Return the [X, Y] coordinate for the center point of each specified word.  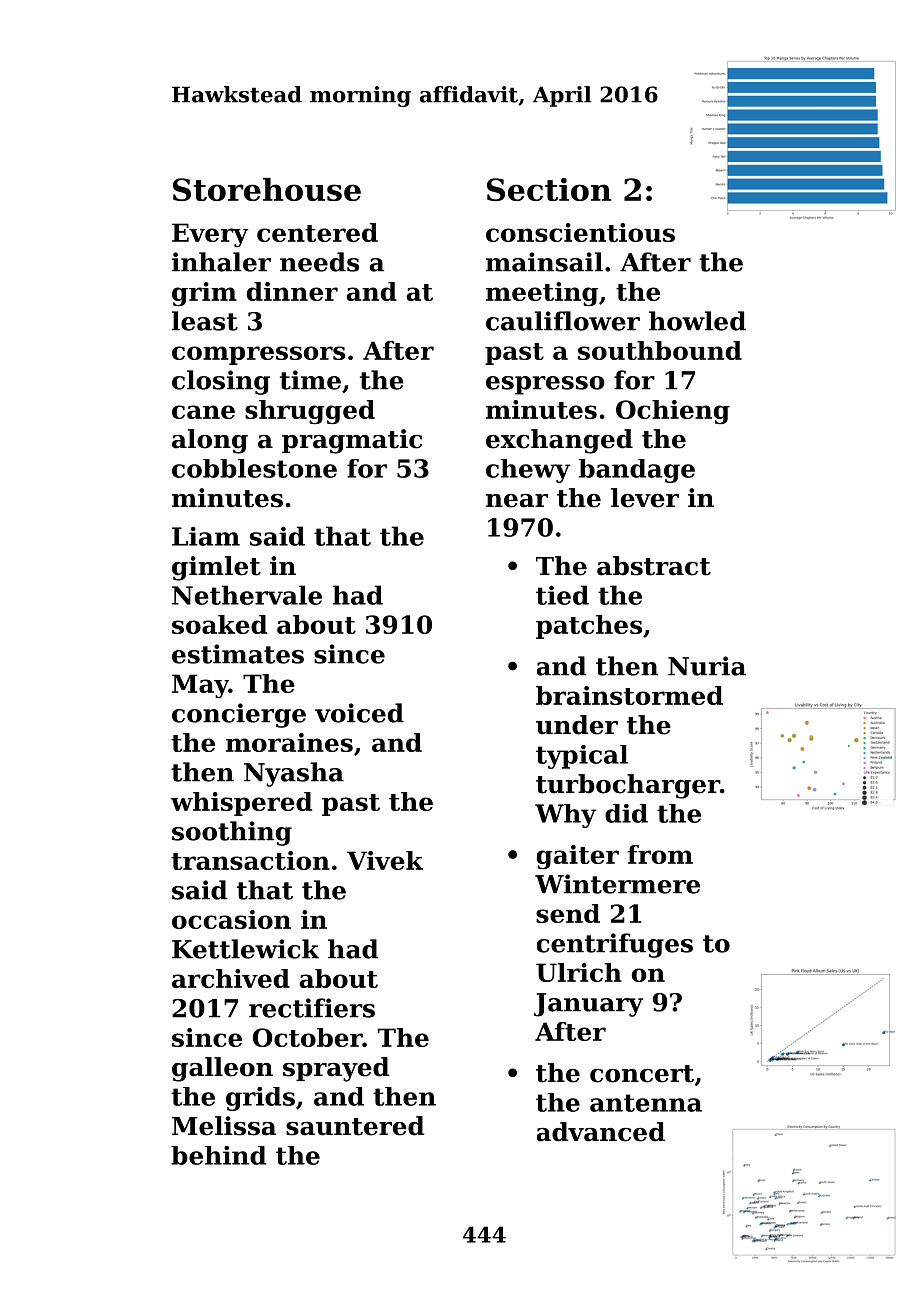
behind [218, 1155]
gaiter [578, 857]
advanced [601, 1132]
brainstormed [629, 695]
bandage [637, 471]
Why [565, 816]
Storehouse [267, 189]
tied [562, 595]
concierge [239, 715]
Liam [206, 536]
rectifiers [312, 1008]
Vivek [385, 860]
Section [549, 189]
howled [697, 321]
